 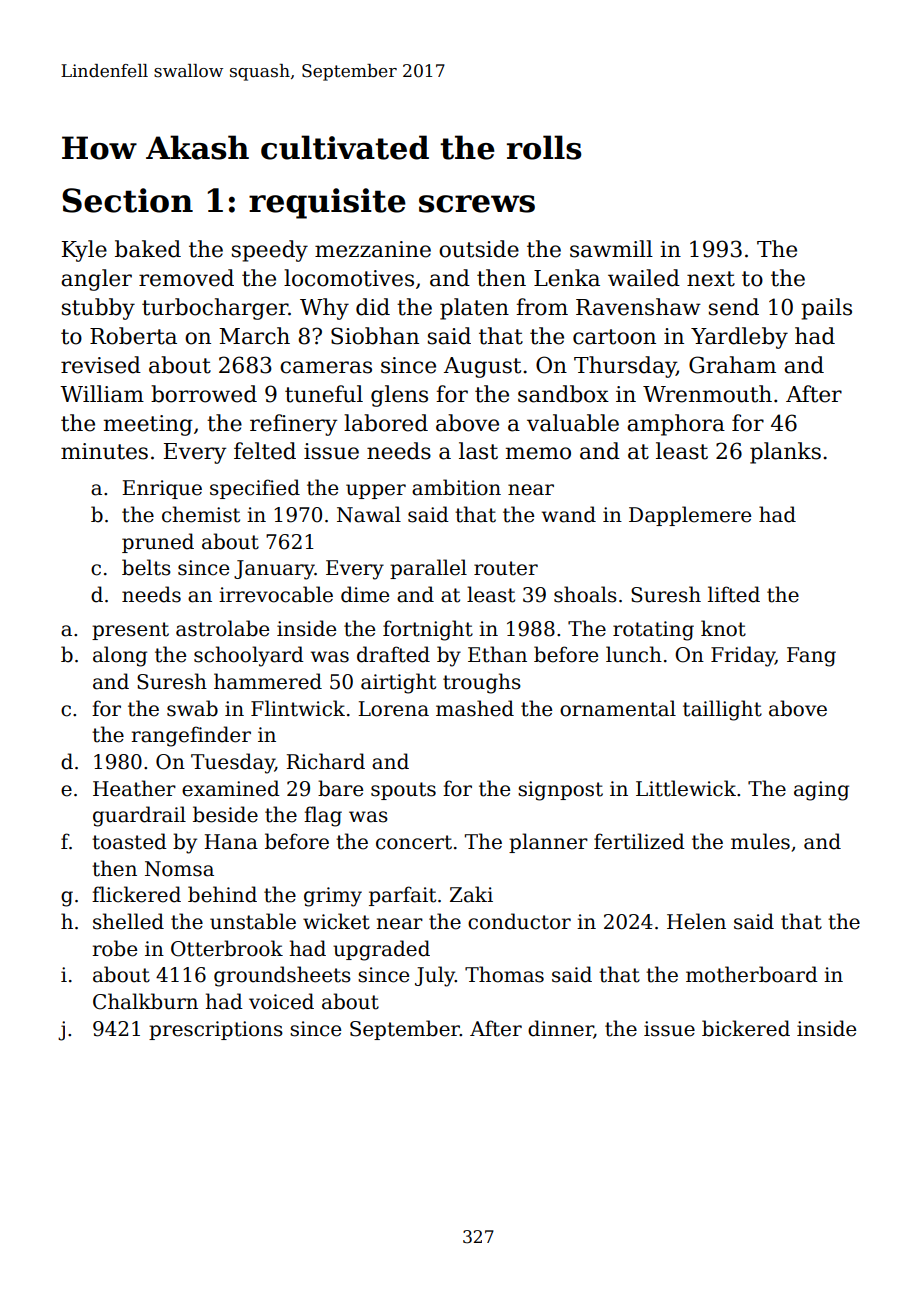 I want to click on pails, so click(x=826, y=309).
